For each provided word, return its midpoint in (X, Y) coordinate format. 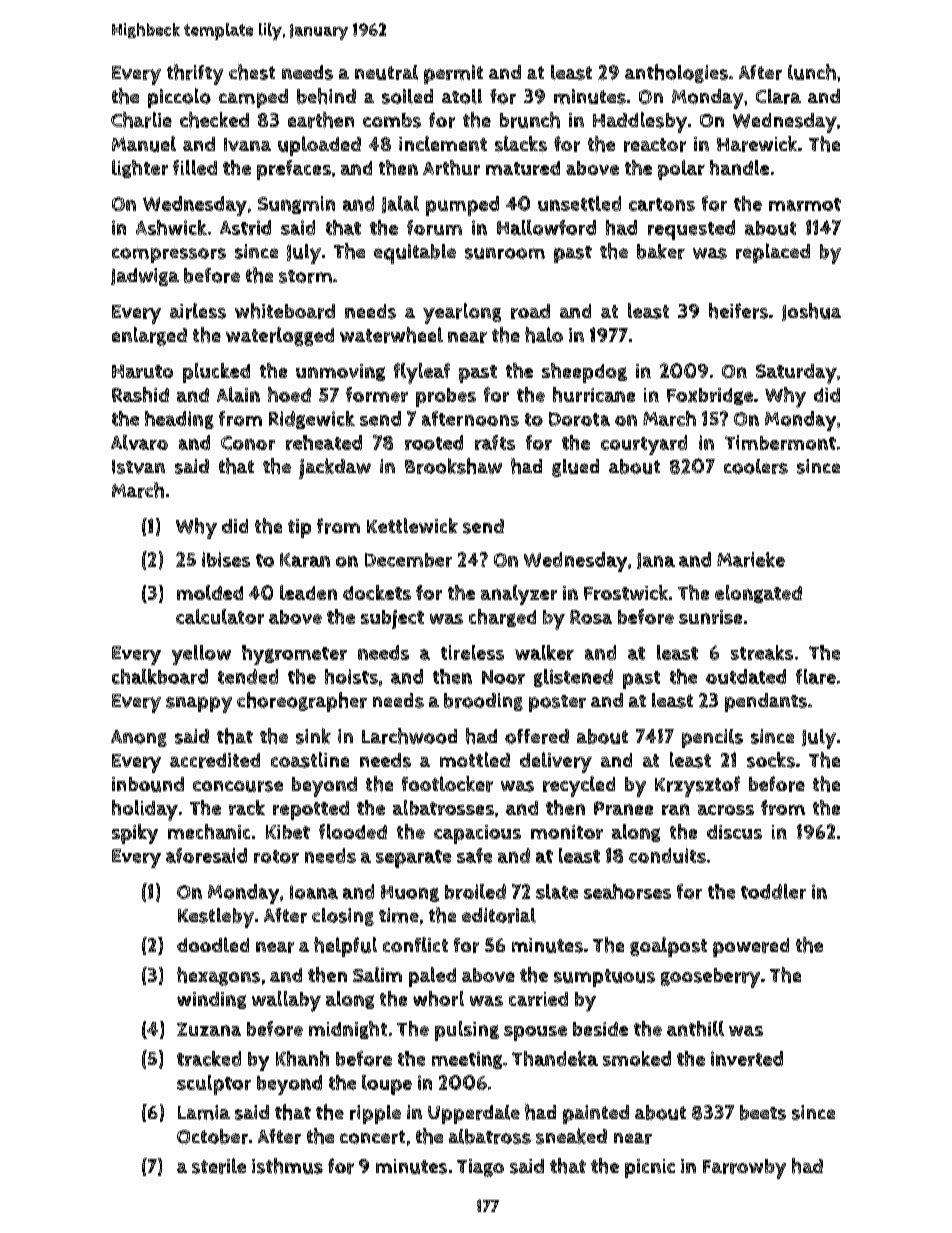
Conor (248, 443)
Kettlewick (412, 525)
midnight (348, 1030)
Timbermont (780, 442)
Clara (778, 96)
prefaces (294, 170)
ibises (226, 559)
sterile (219, 1166)
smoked (637, 1058)
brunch (530, 120)
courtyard (644, 445)
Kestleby (216, 918)
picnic (650, 1168)
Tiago (480, 1168)
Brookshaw (453, 466)
